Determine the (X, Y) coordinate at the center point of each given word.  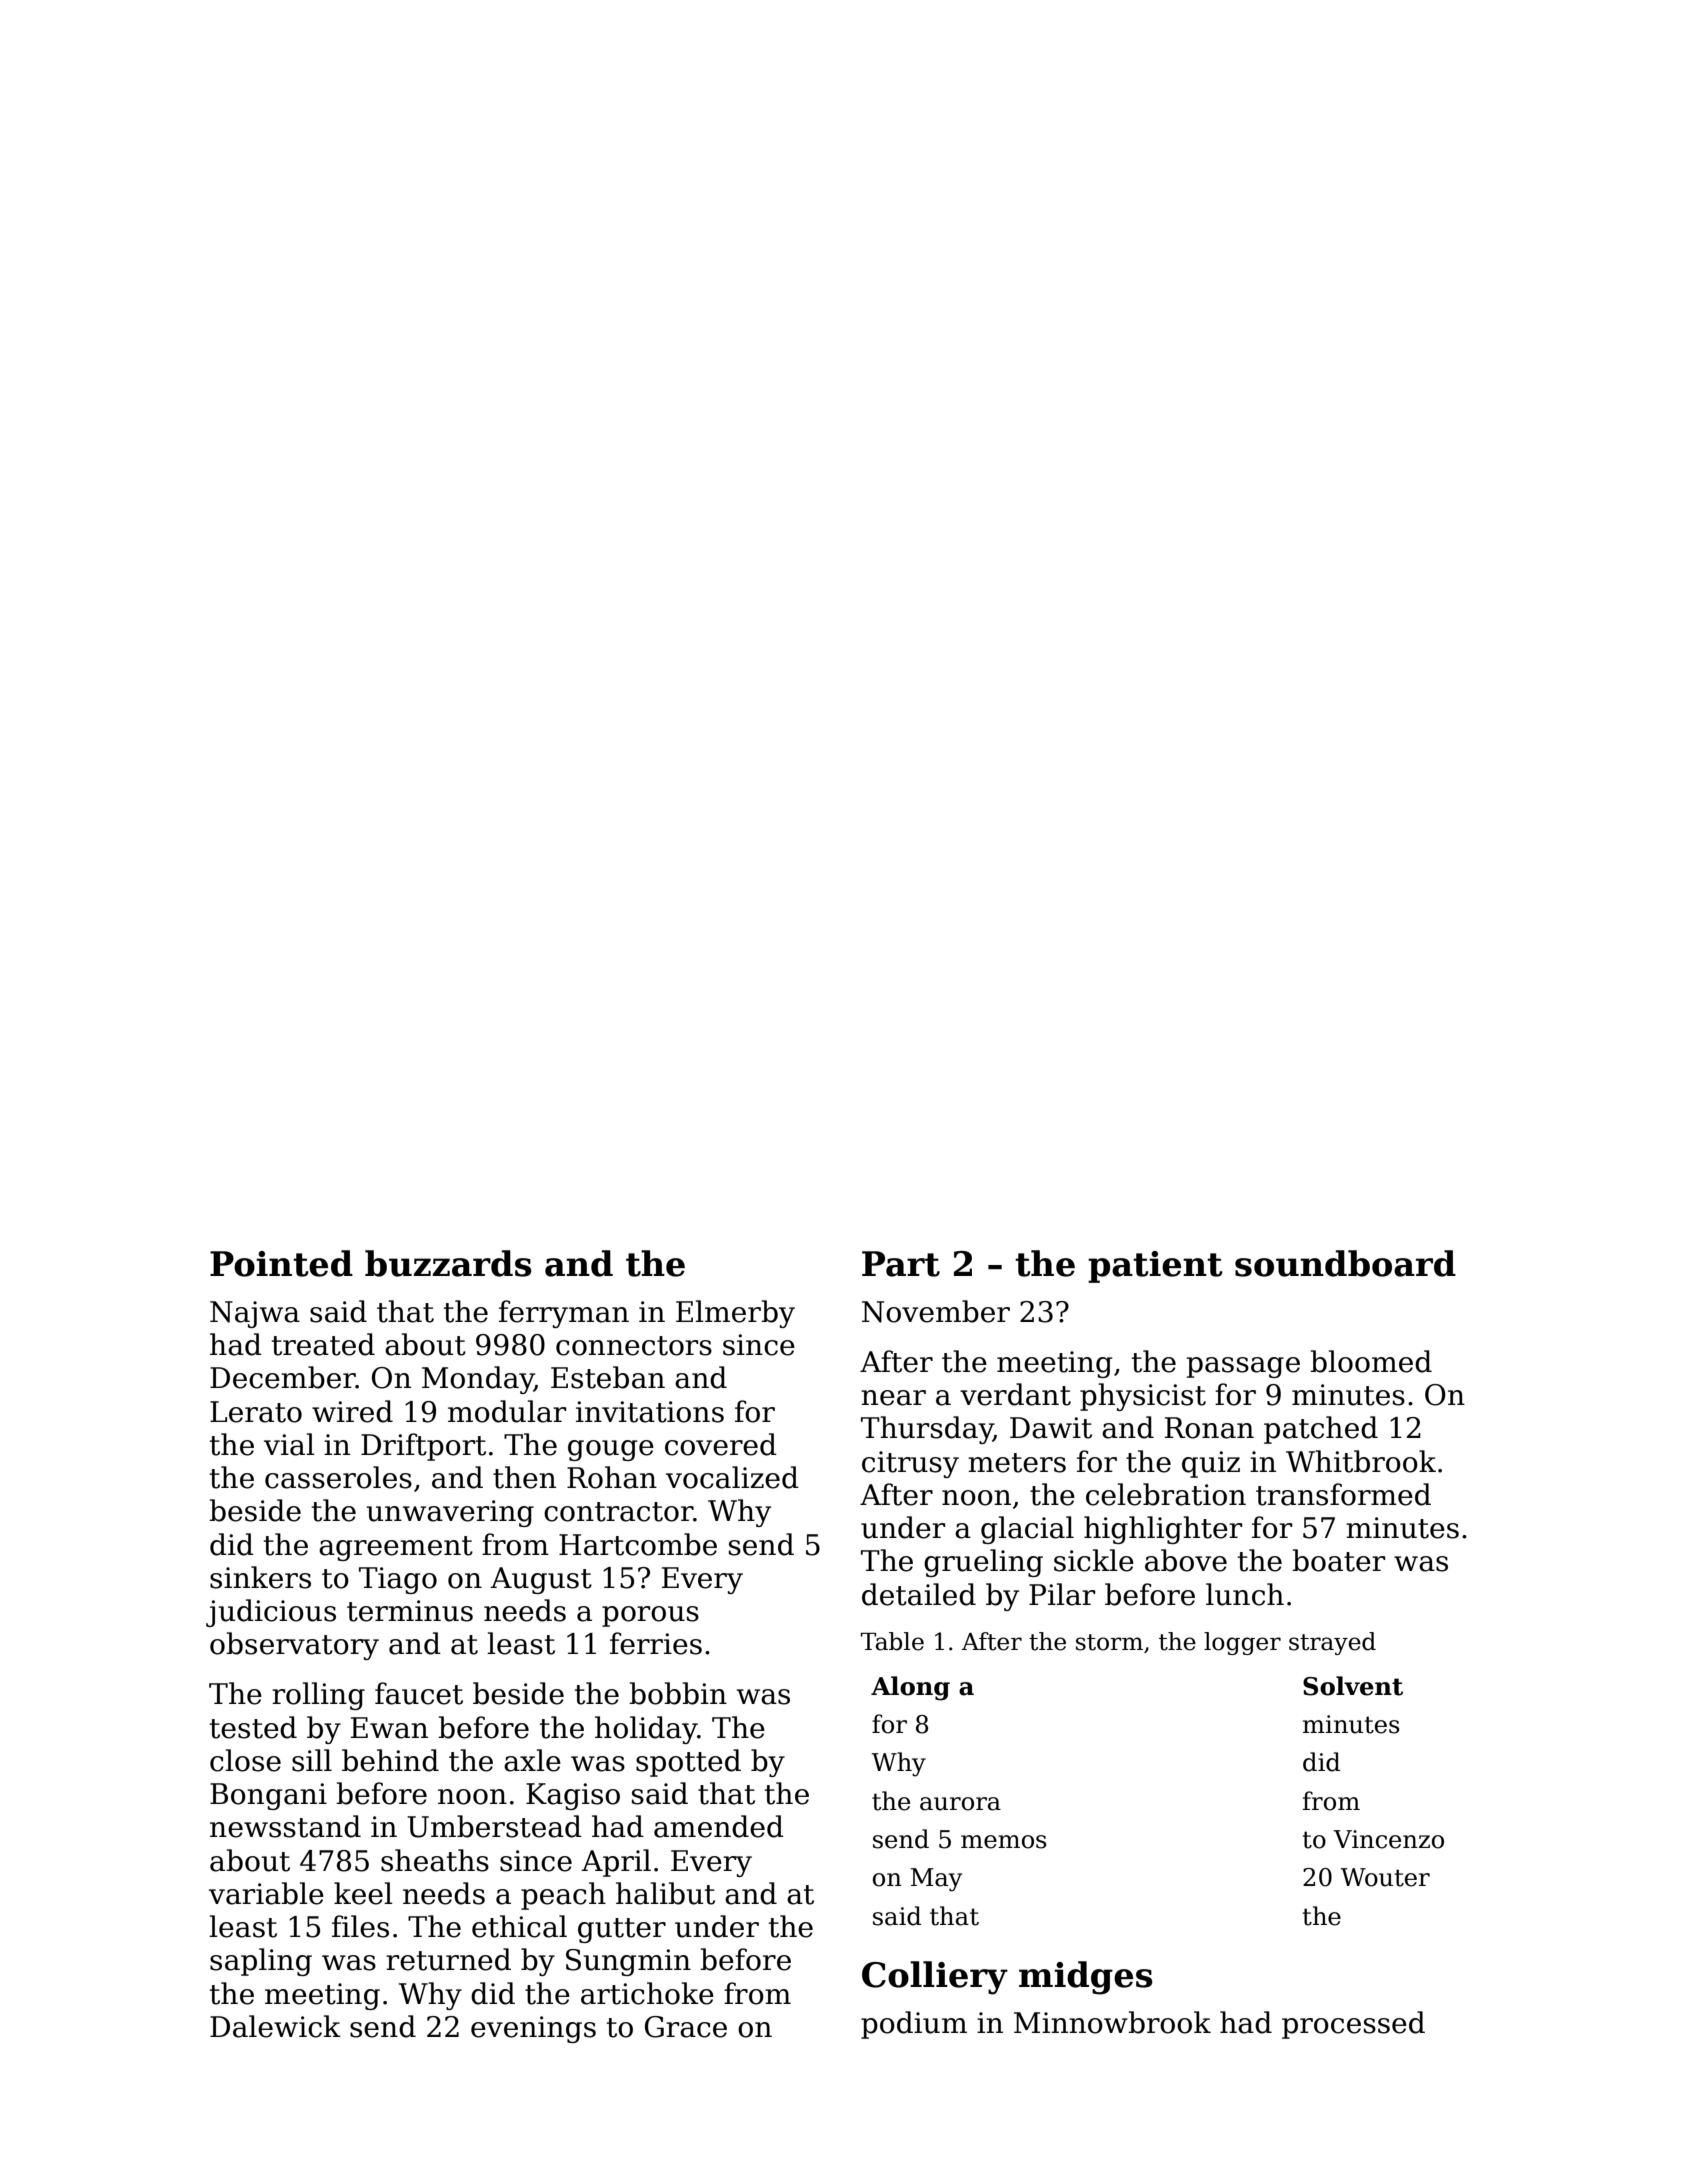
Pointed (281, 1263)
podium (914, 2025)
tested (253, 1727)
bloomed (1371, 1361)
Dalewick (275, 2026)
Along (910, 1688)
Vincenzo (1388, 1839)
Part (901, 1264)
